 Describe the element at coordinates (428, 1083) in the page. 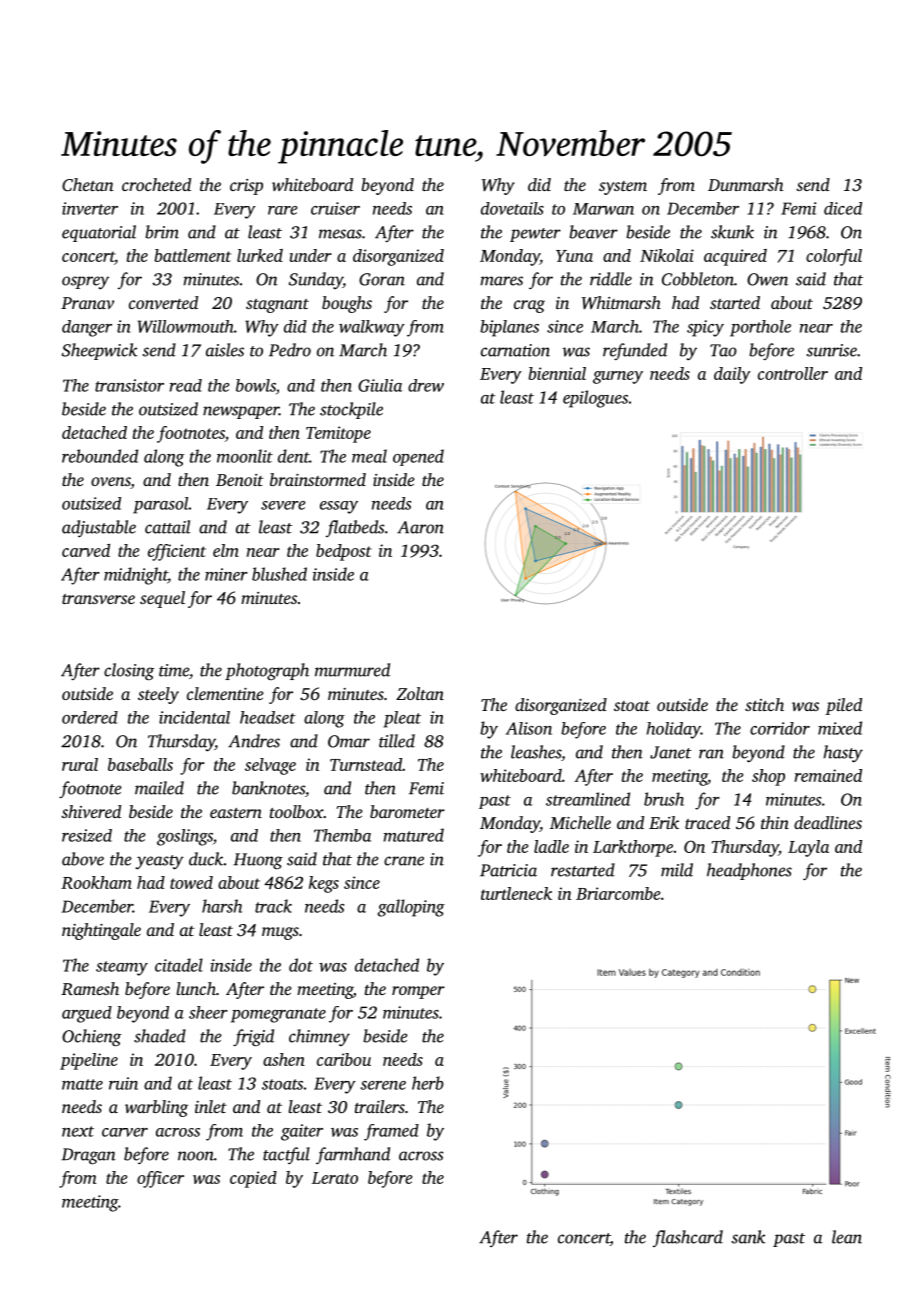

I see `herb` at that location.
